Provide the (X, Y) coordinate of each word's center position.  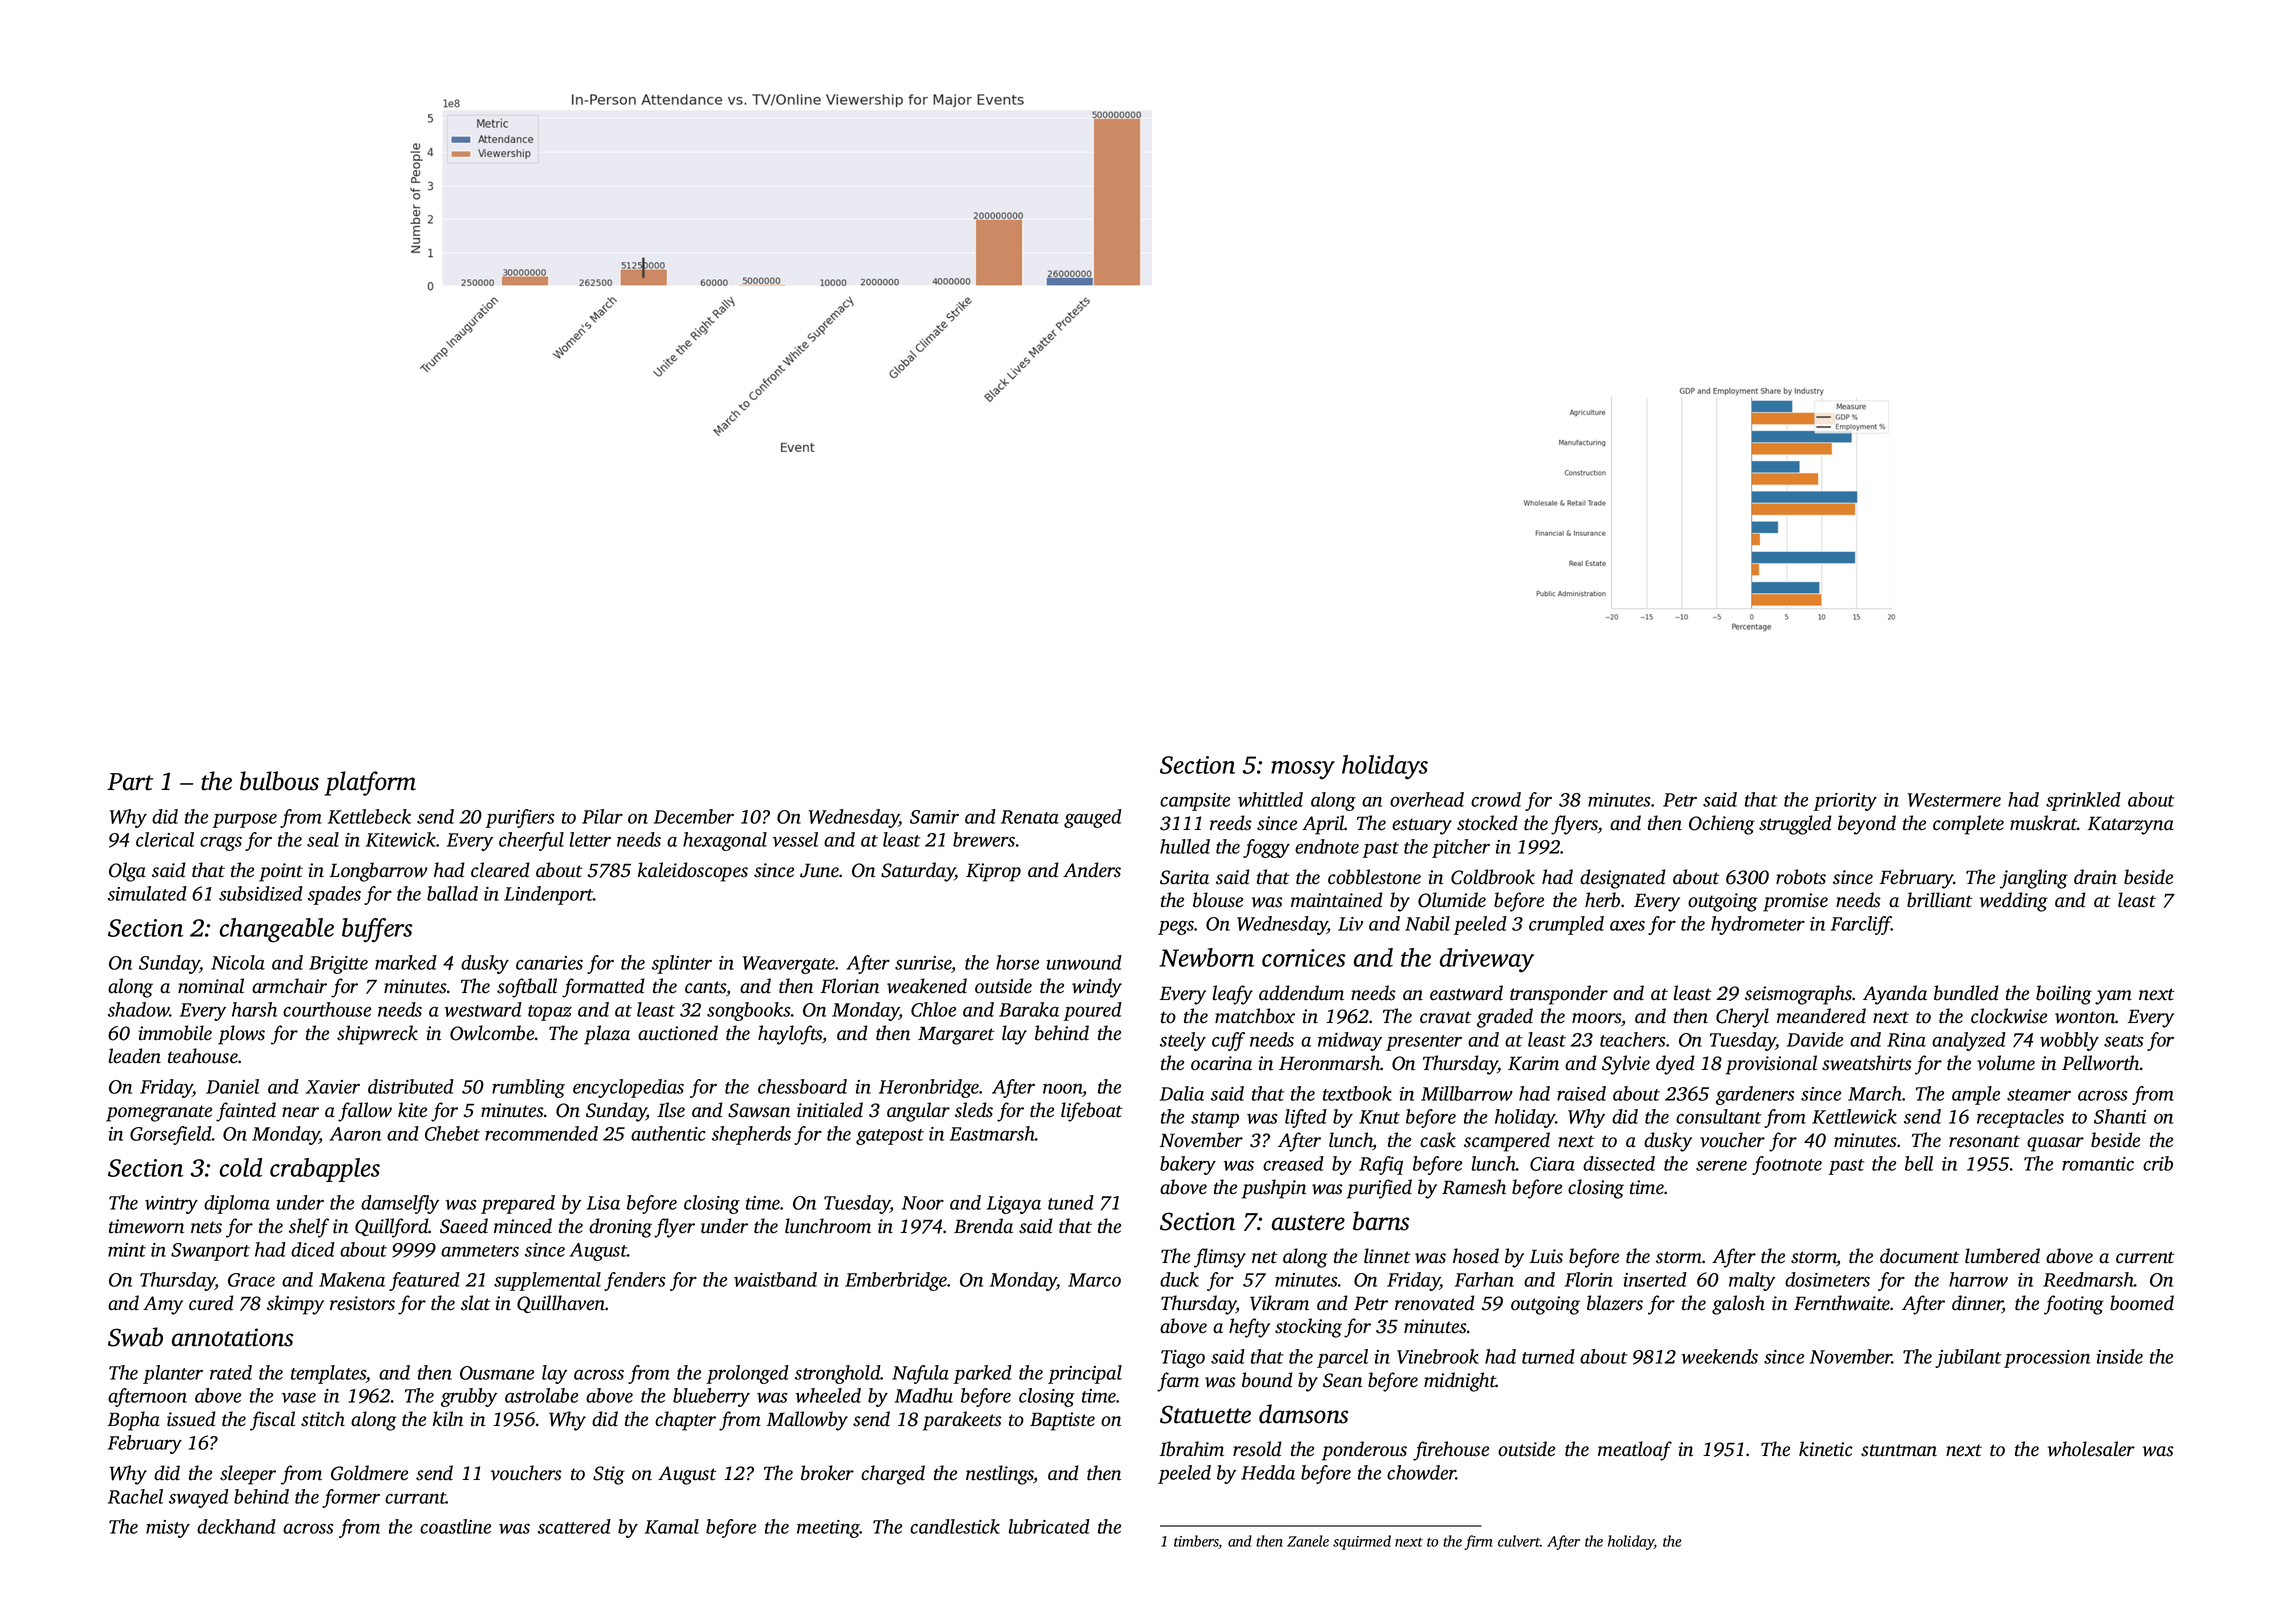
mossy (1303, 770)
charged (893, 1475)
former (351, 1498)
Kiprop (993, 872)
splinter (682, 964)
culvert (1519, 1541)
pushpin (1274, 1189)
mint (127, 1250)
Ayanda (1895, 995)
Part (130, 782)
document (1920, 1256)
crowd (1496, 799)
